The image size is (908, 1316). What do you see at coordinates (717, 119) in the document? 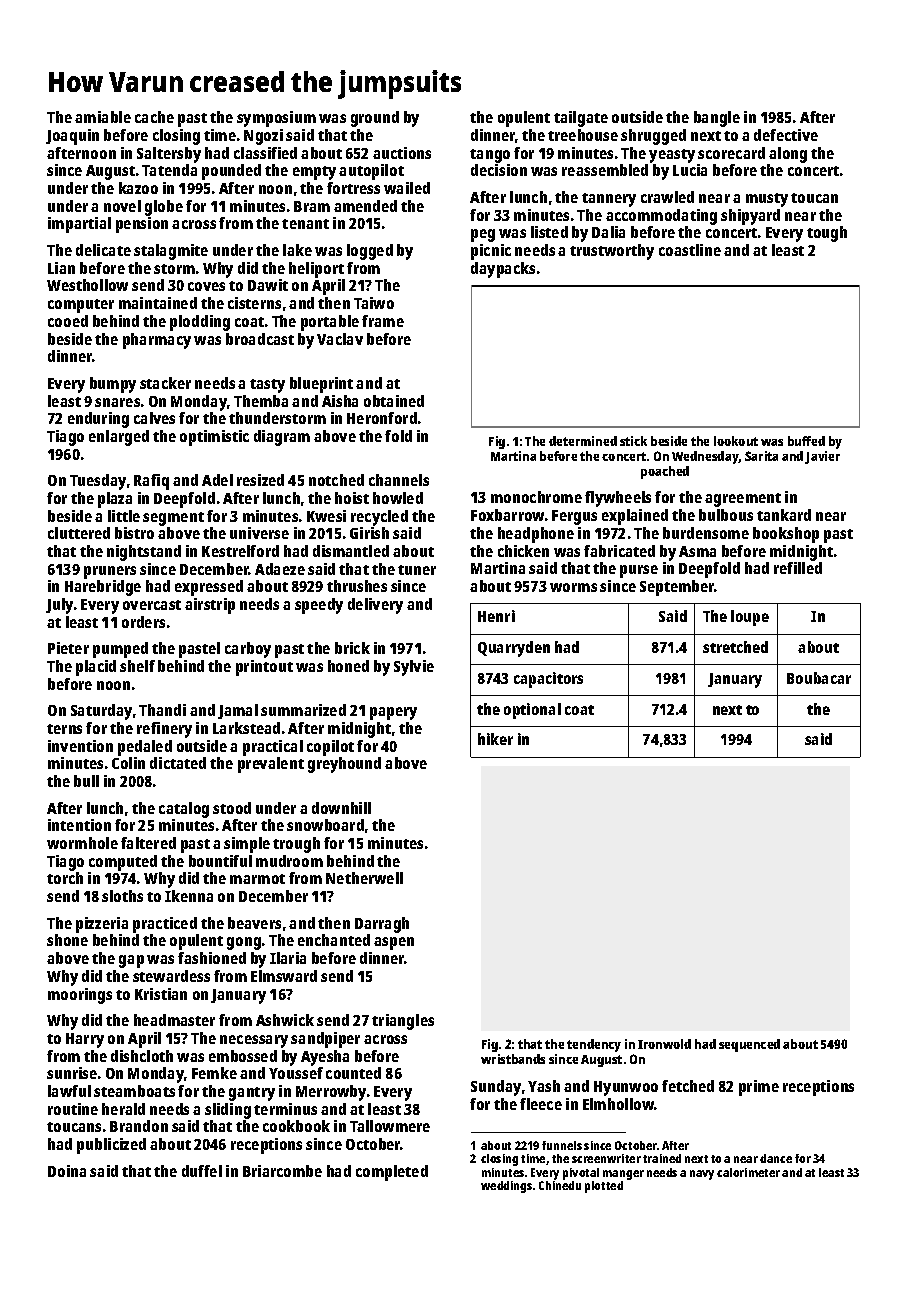
I see `bangle` at bounding box center [717, 119].
